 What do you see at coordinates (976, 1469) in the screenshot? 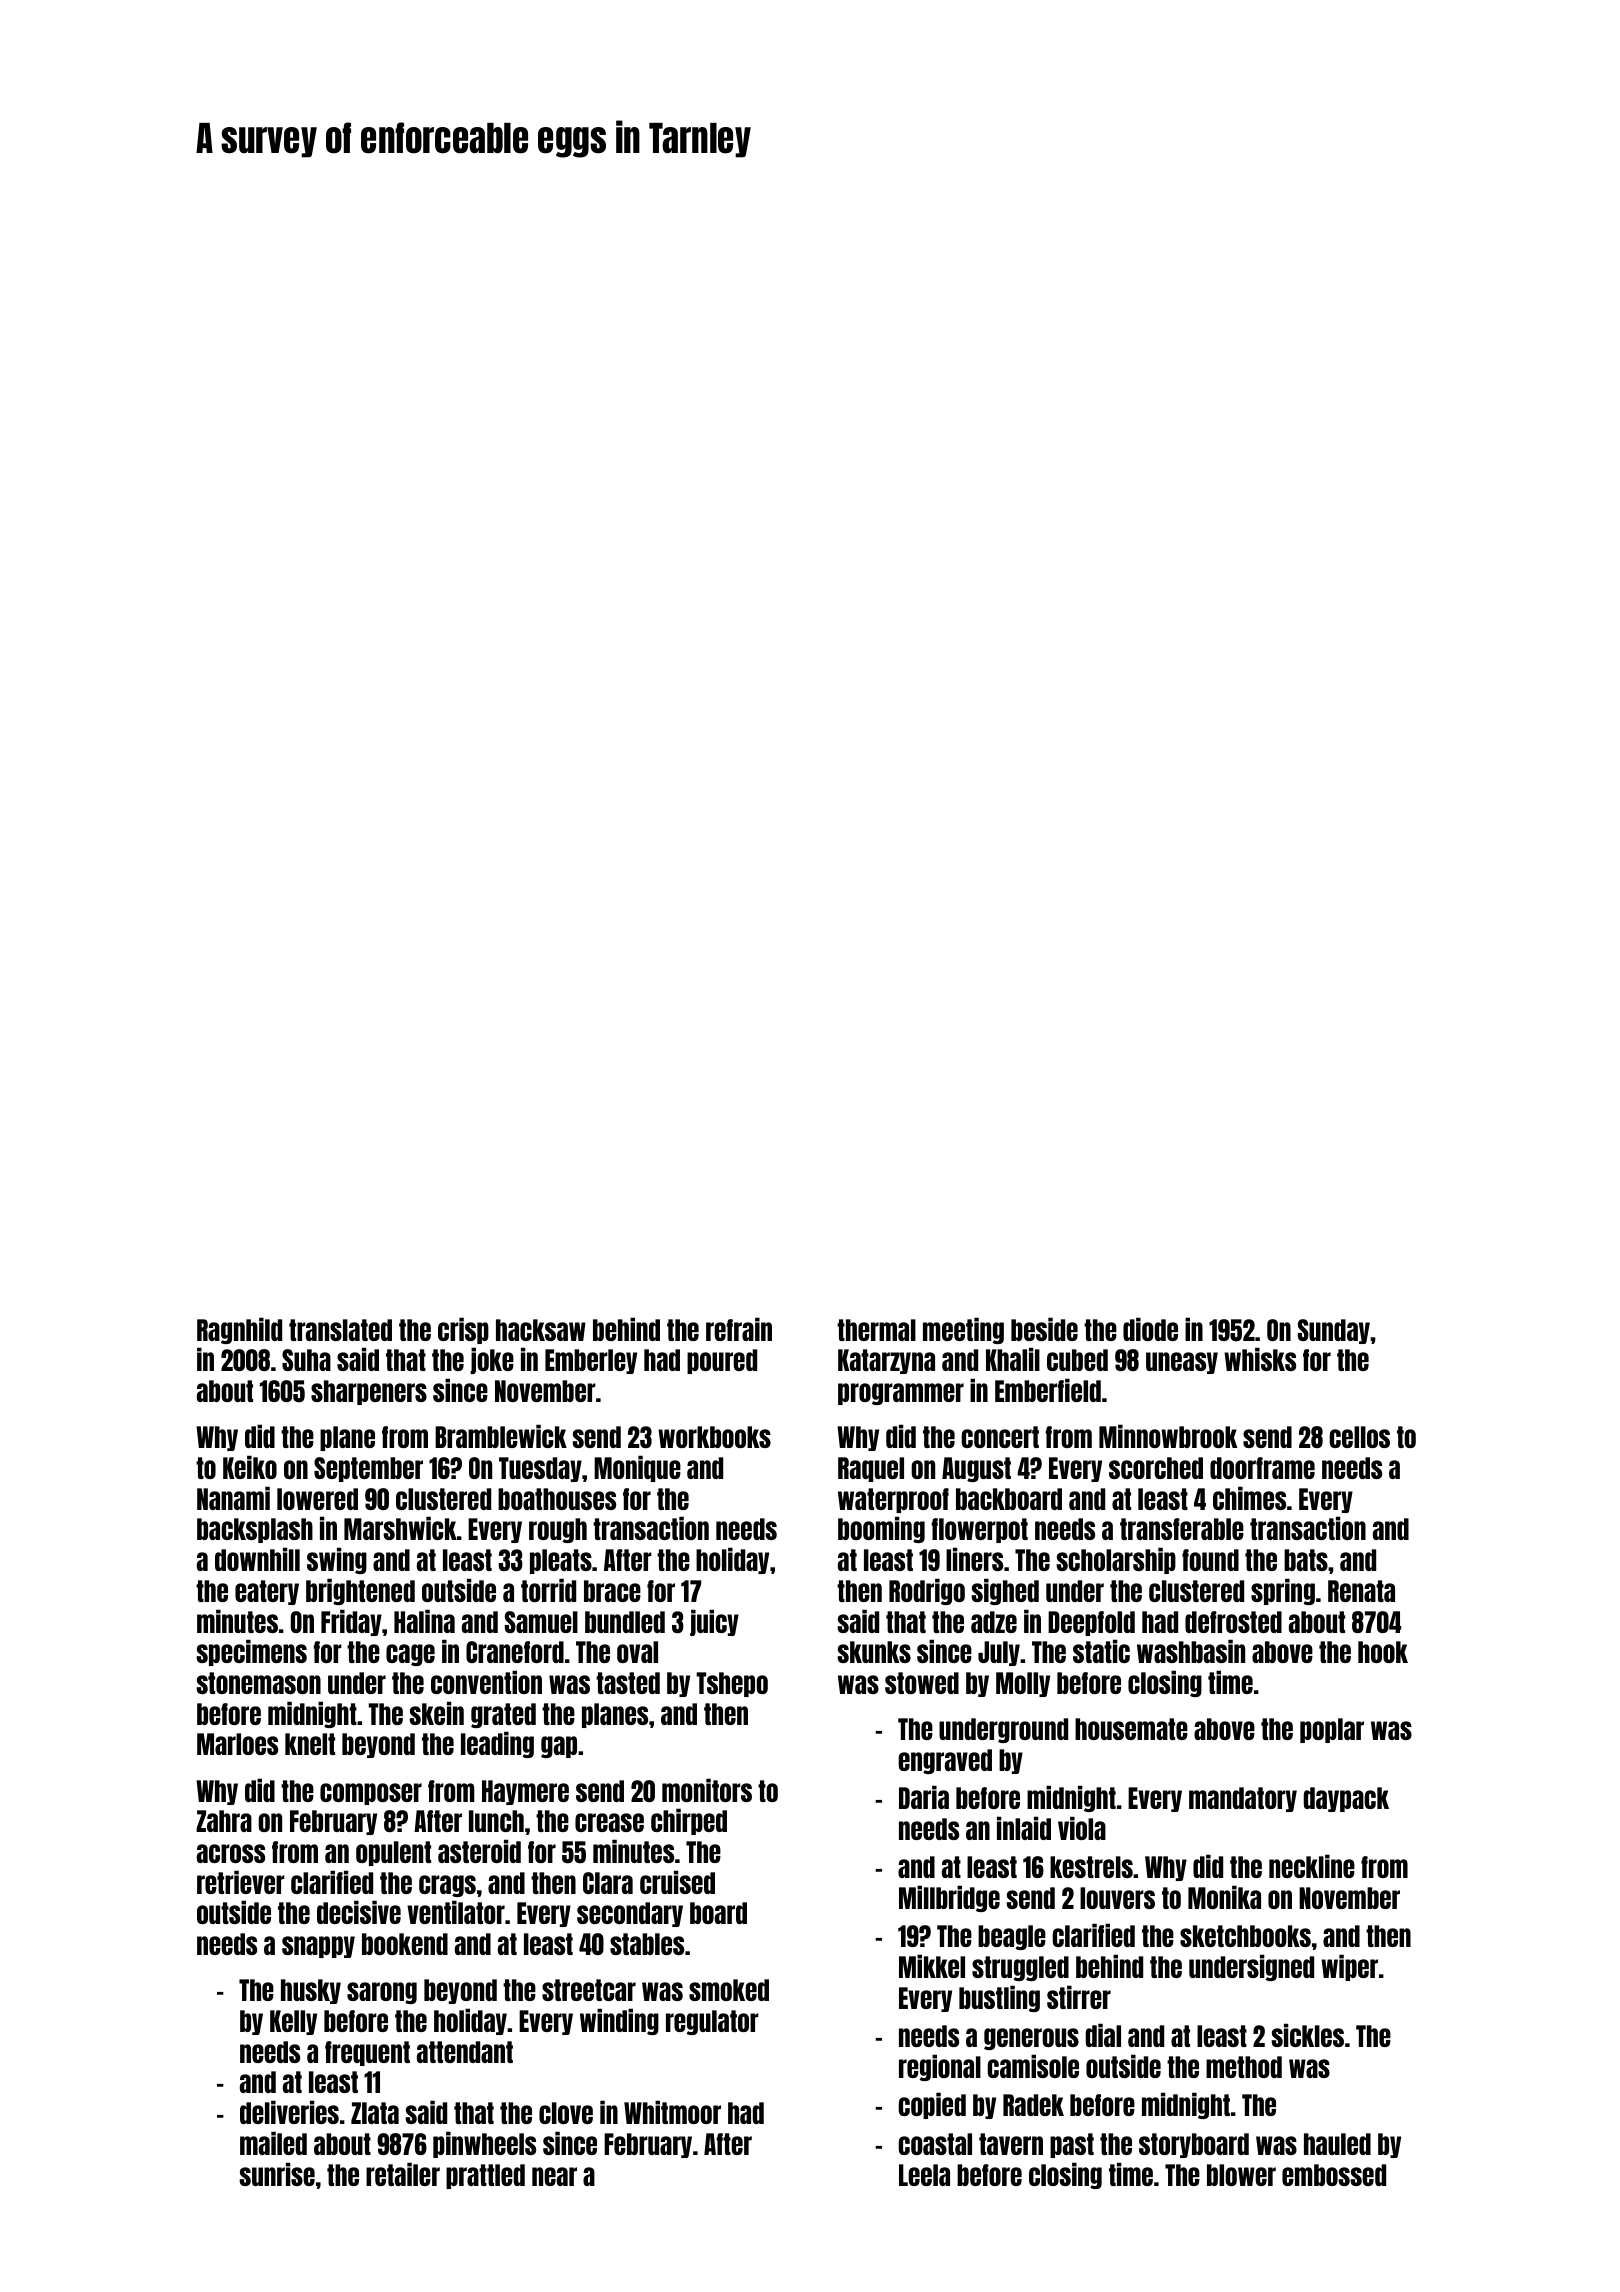
I see `August` at bounding box center [976, 1469].
